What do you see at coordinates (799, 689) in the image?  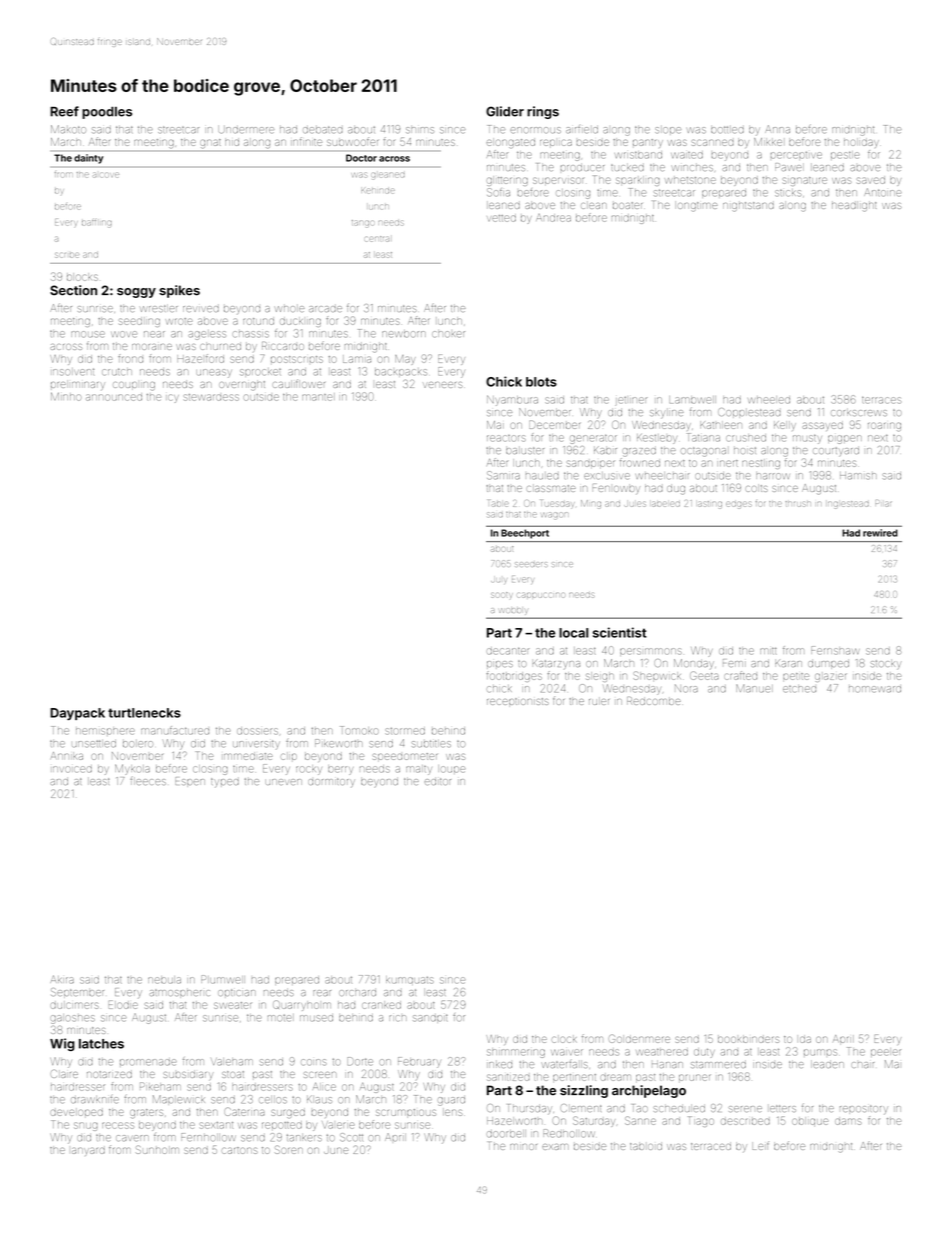 I see `etched` at bounding box center [799, 689].
